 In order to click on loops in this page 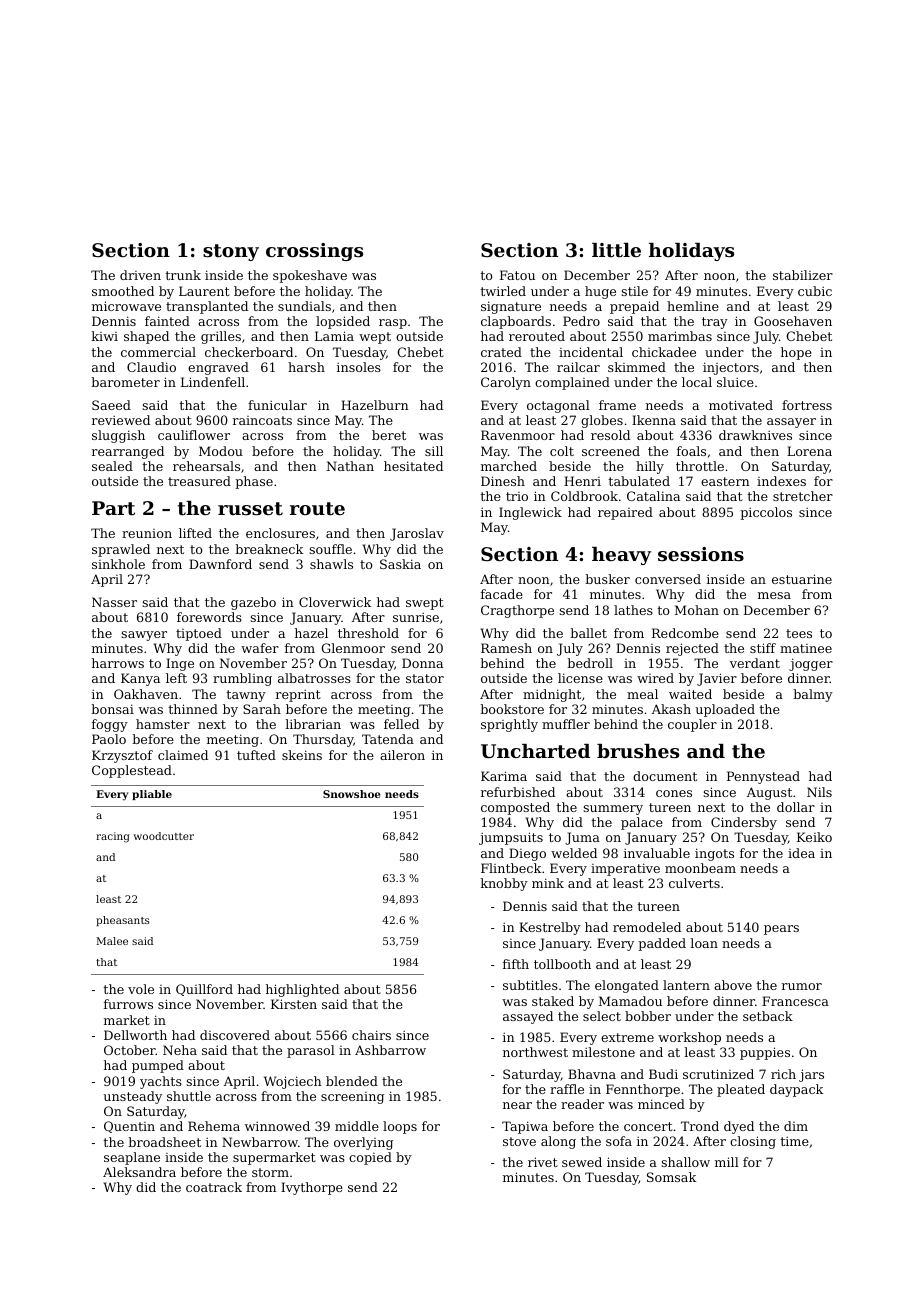, I will do `click(400, 1127)`.
